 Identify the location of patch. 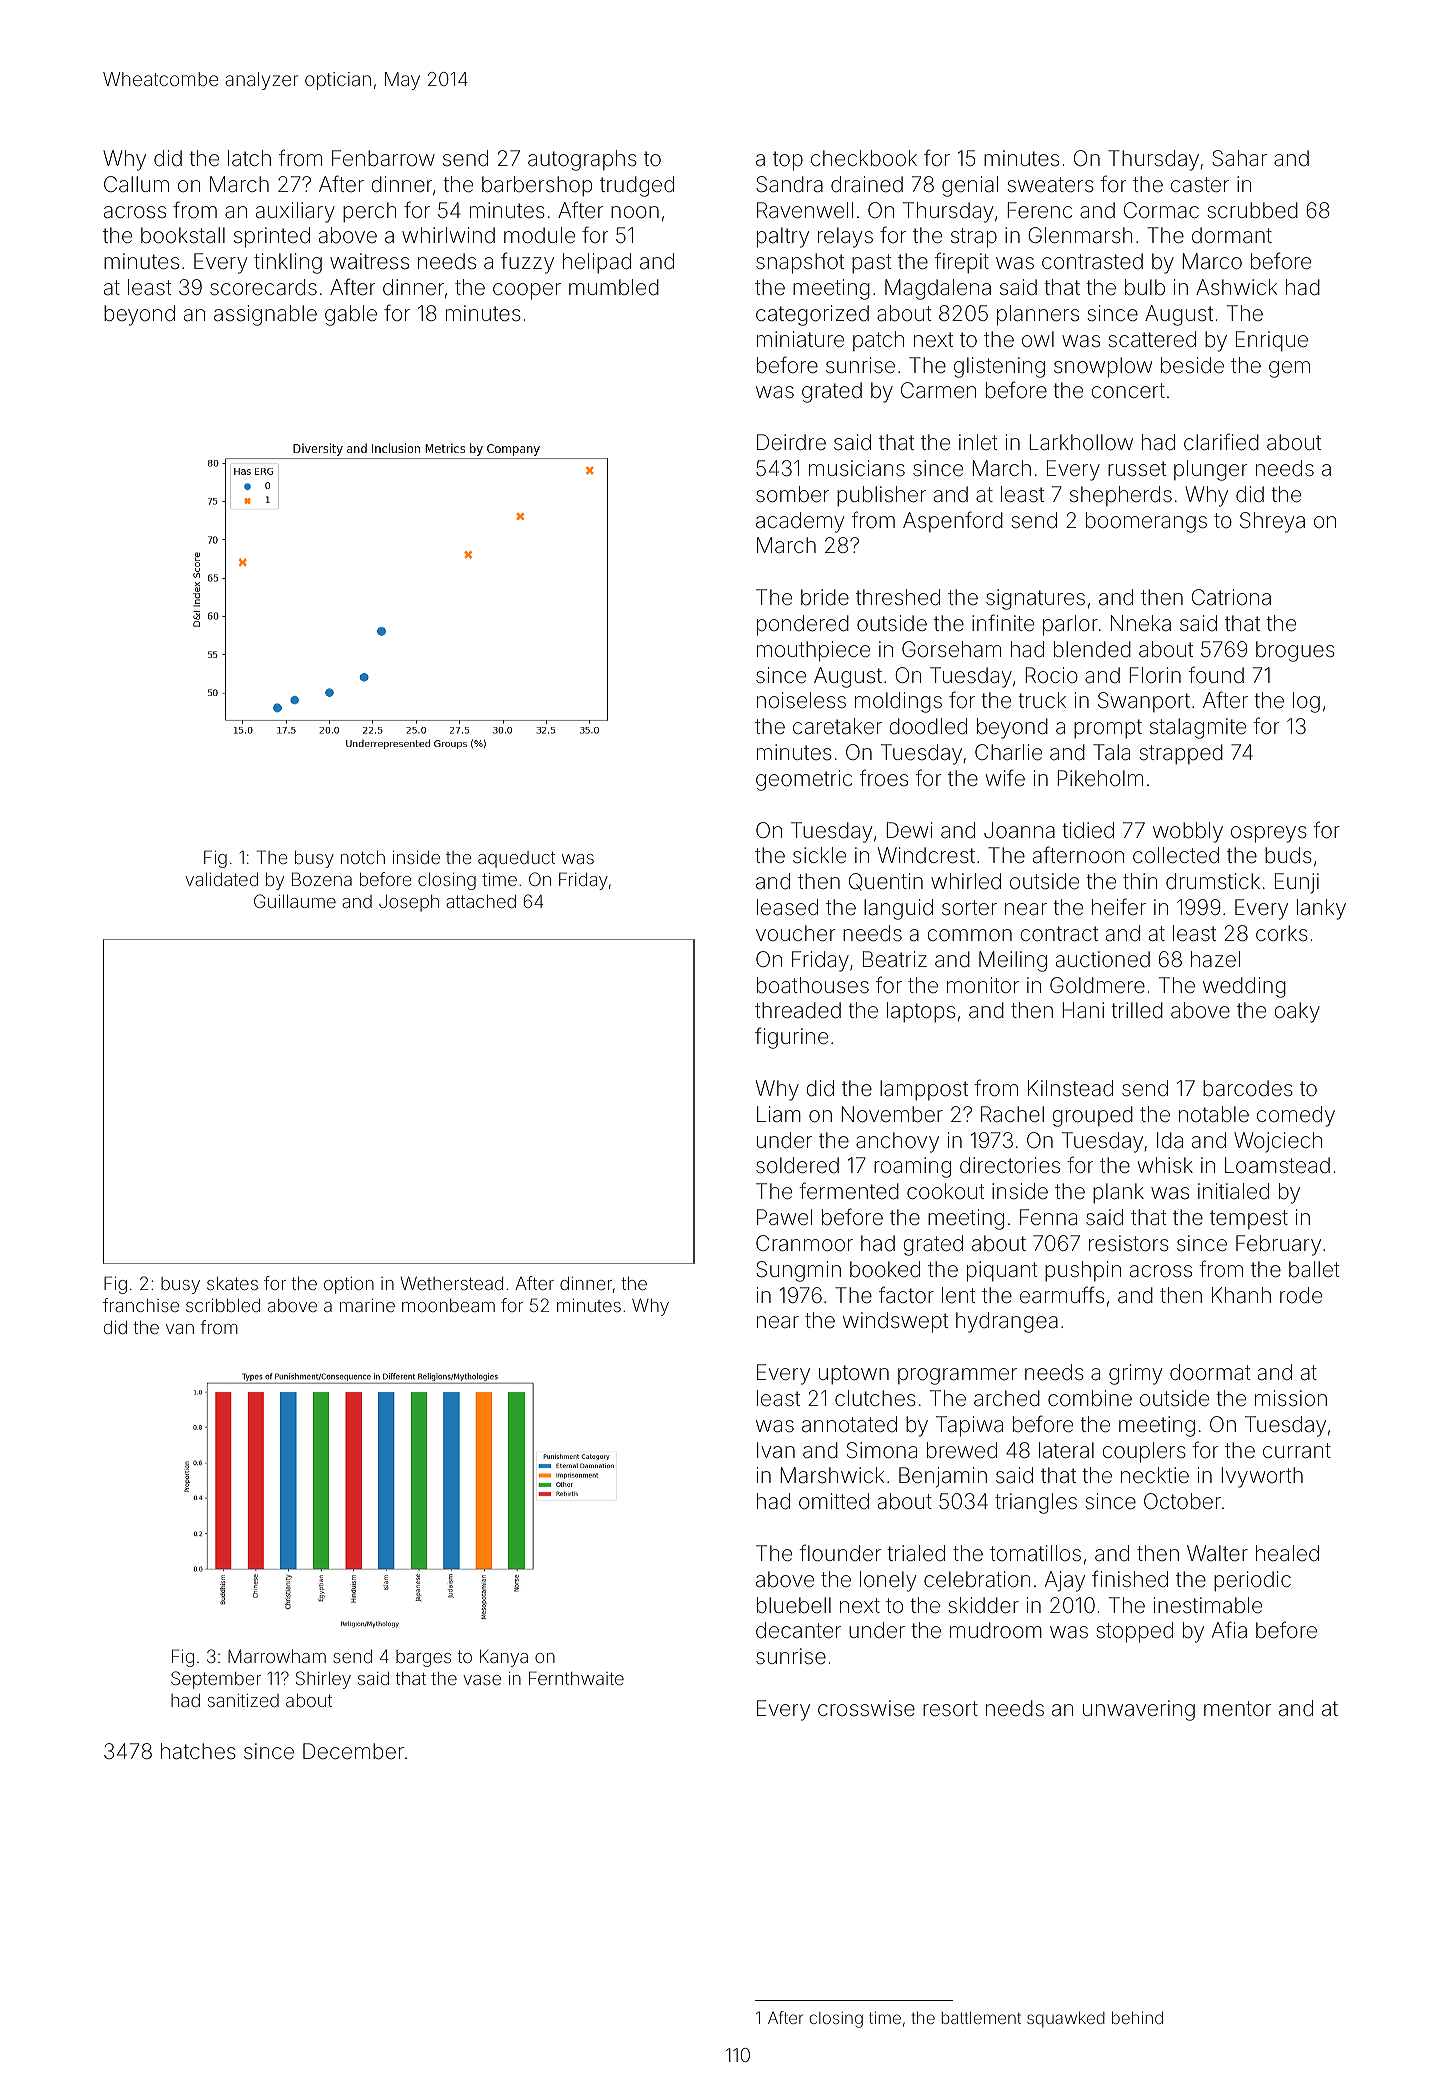
(878, 341).
